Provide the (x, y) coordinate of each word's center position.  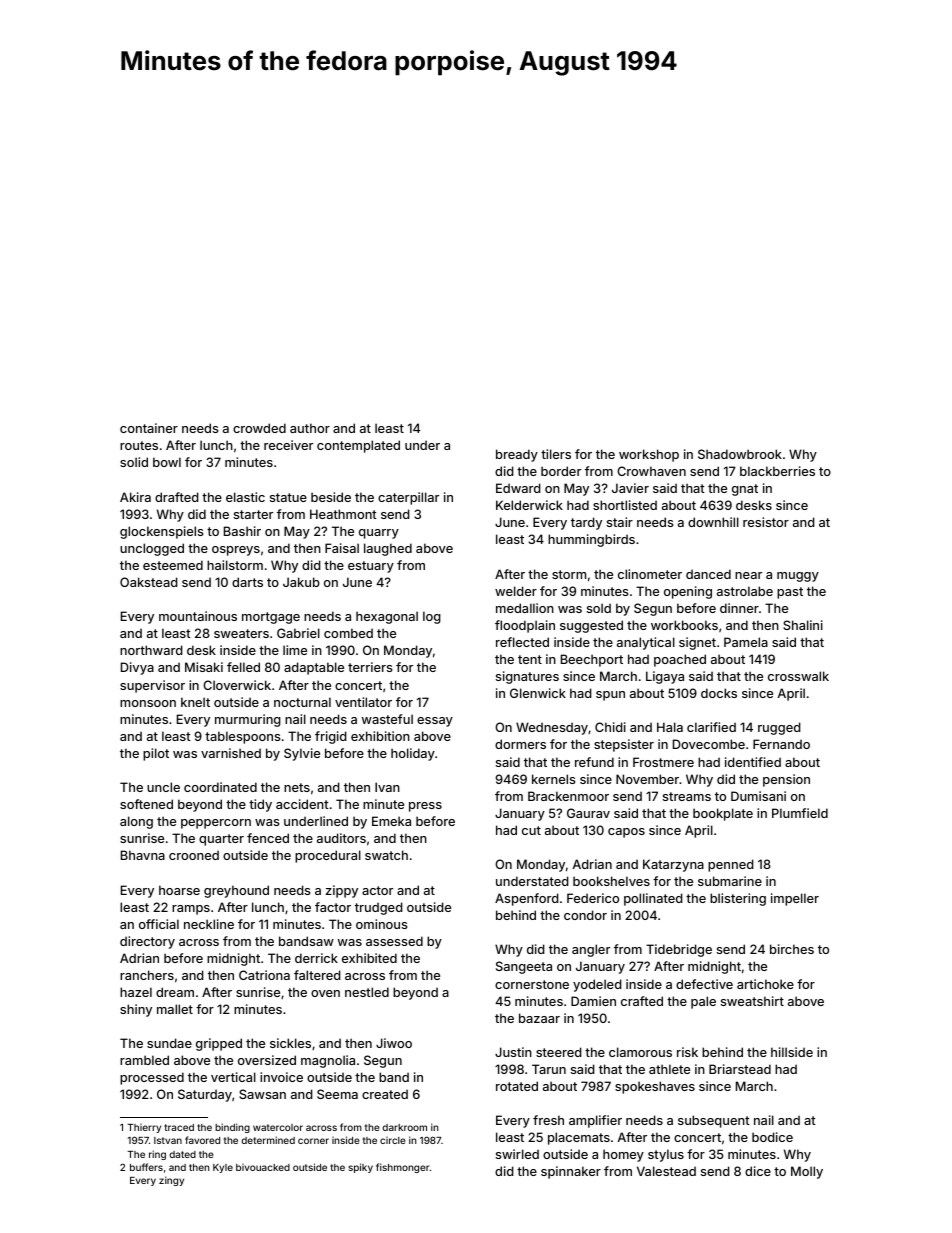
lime (295, 650)
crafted (642, 1001)
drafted (177, 497)
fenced (268, 838)
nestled (367, 992)
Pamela (746, 642)
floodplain (525, 626)
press (425, 807)
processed (152, 1078)
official (159, 924)
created (385, 1094)
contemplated (358, 446)
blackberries (777, 471)
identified (753, 762)
